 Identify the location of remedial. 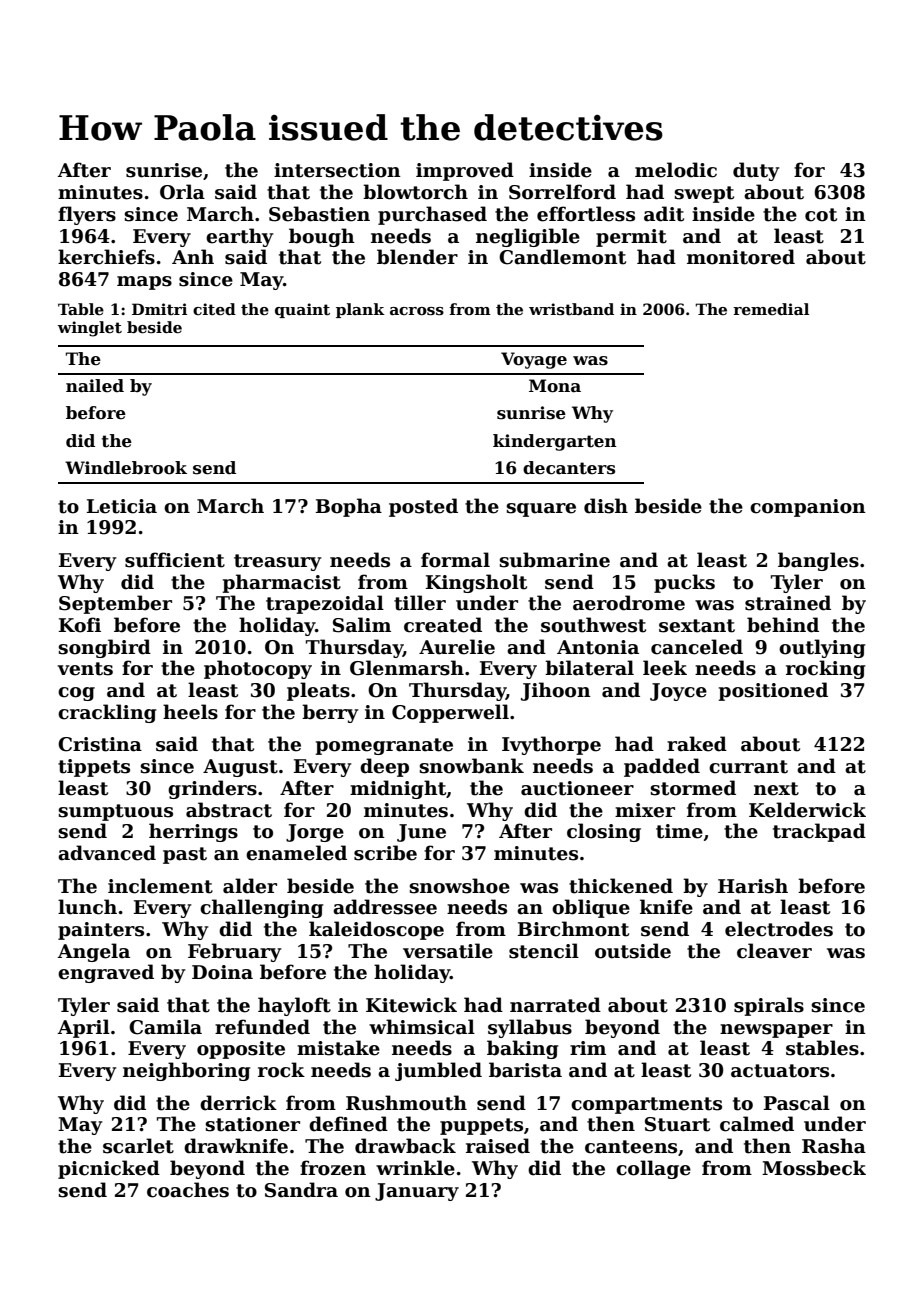
(771, 309).
